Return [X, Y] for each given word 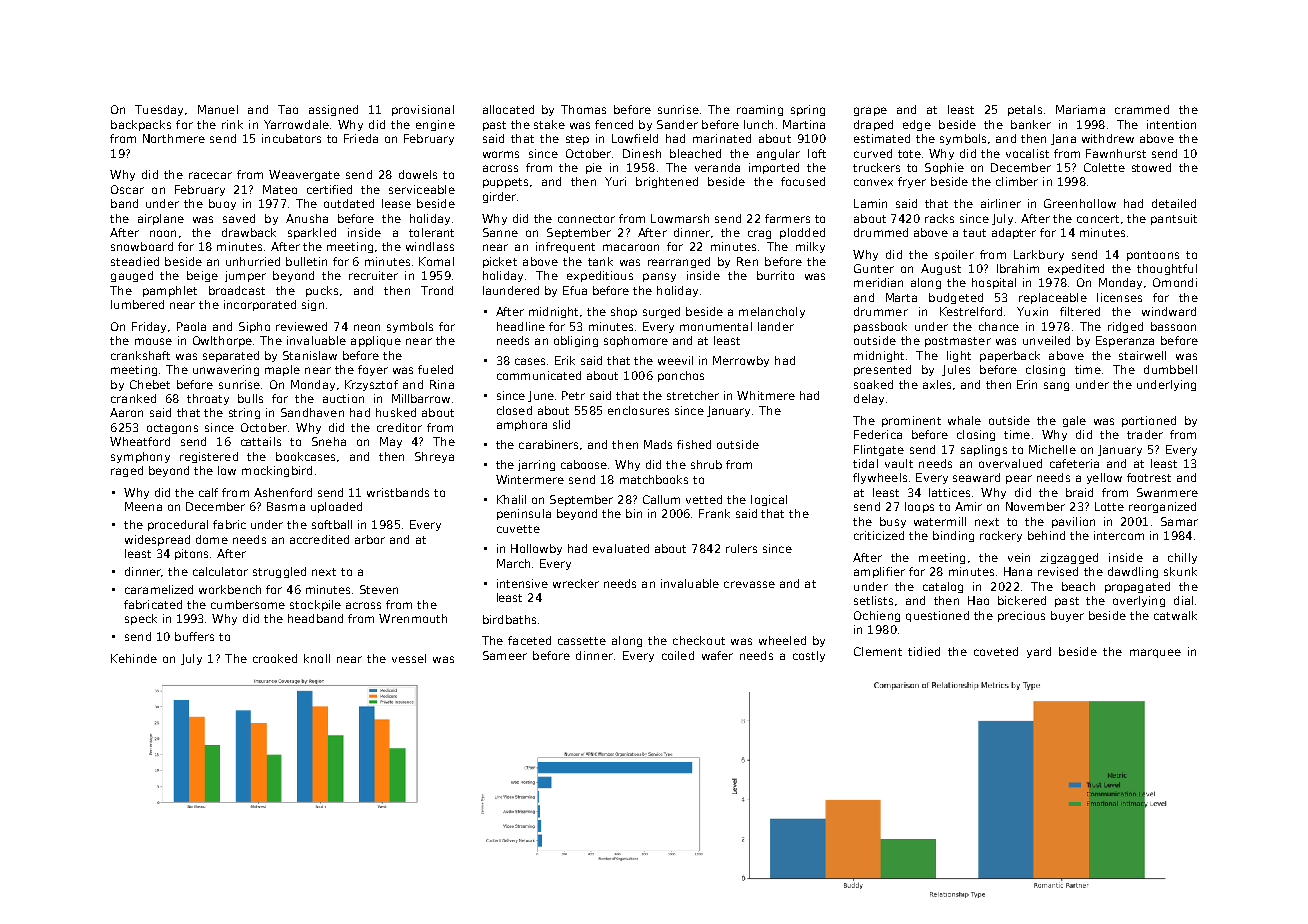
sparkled [312, 233]
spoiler [954, 255]
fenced [614, 124]
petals [1025, 110]
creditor [399, 427]
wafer [717, 655]
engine [435, 125]
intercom [1119, 535]
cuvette [518, 529]
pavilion [1073, 522]
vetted [704, 499]
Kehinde [134, 658]
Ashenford [283, 492]
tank [600, 261]
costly [809, 656]
